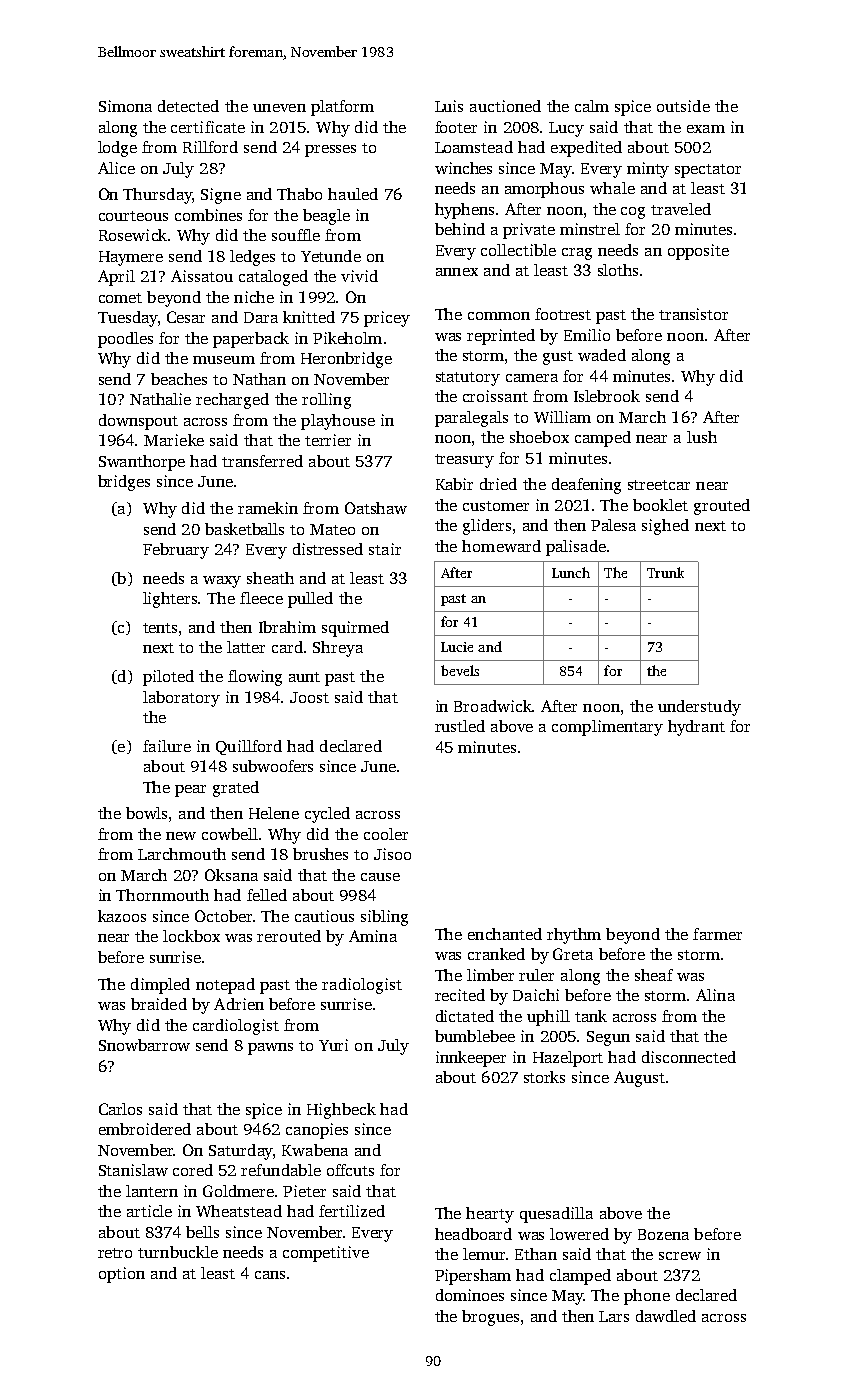 The width and height of the document is (849, 1400). What do you see at coordinates (493, 706) in the document?
I see `Broadwick` at bounding box center [493, 706].
